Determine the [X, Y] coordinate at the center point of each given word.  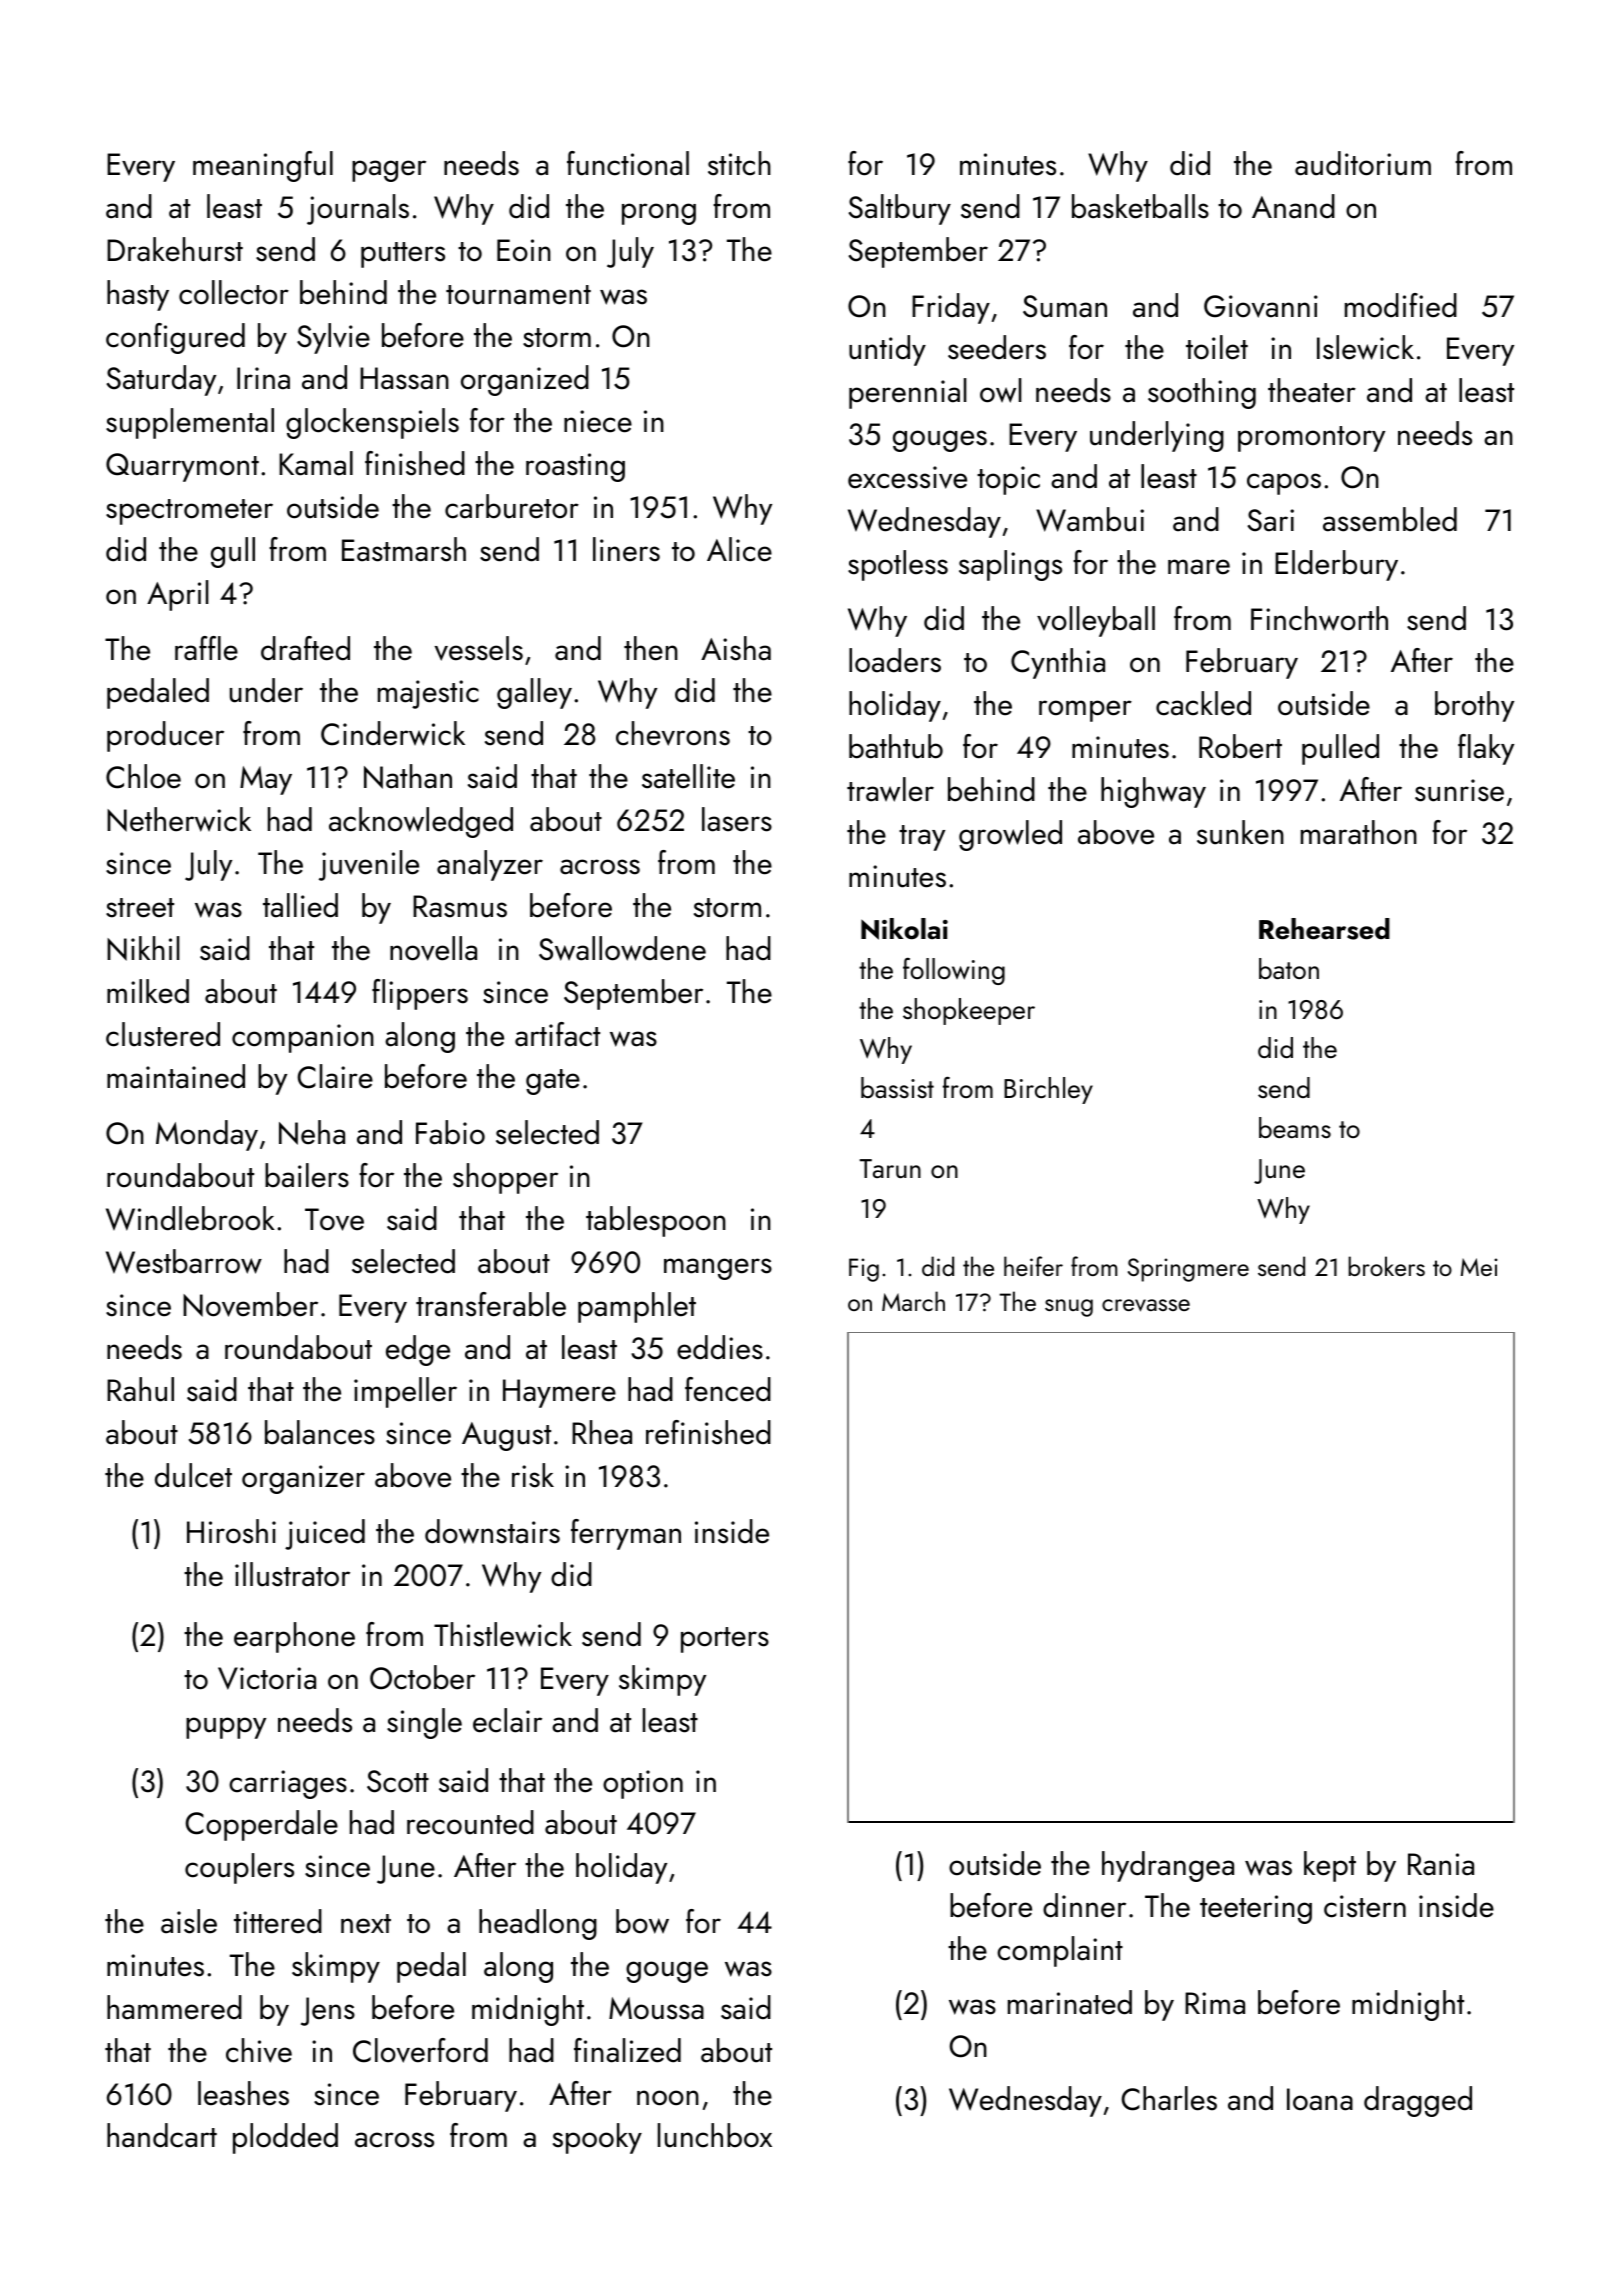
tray [922, 838]
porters [725, 1640]
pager [389, 171]
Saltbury [899, 209]
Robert [1240, 746]
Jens [328, 2011]
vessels [479, 648]
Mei [1479, 1267]
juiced [325, 1534]
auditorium [1363, 163]
